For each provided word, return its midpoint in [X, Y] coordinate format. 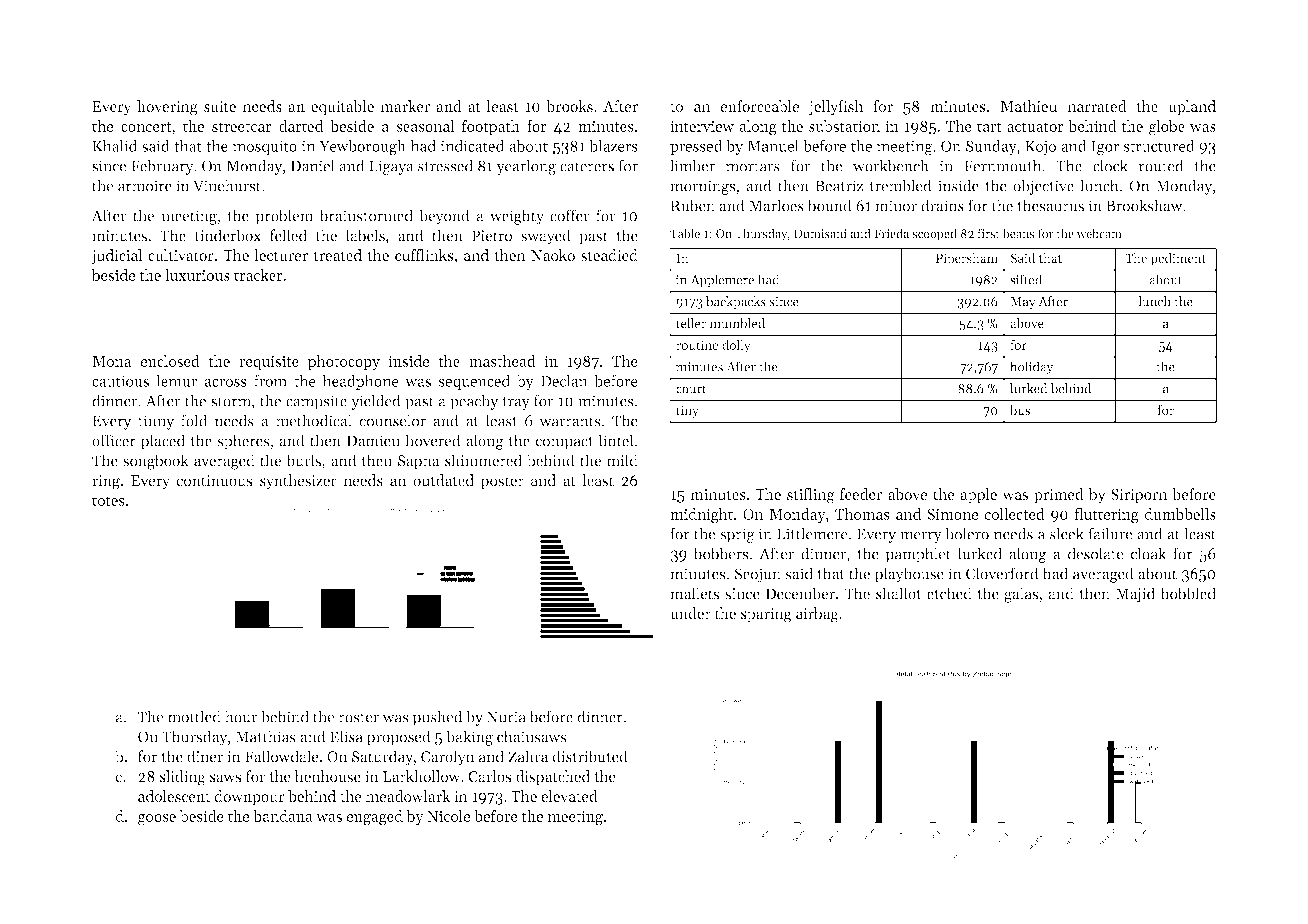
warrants [570, 421]
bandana [283, 816]
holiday [1032, 368]
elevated [569, 796]
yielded [376, 402]
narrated [1096, 106]
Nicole [448, 816]
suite [220, 106]
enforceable [760, 106]
